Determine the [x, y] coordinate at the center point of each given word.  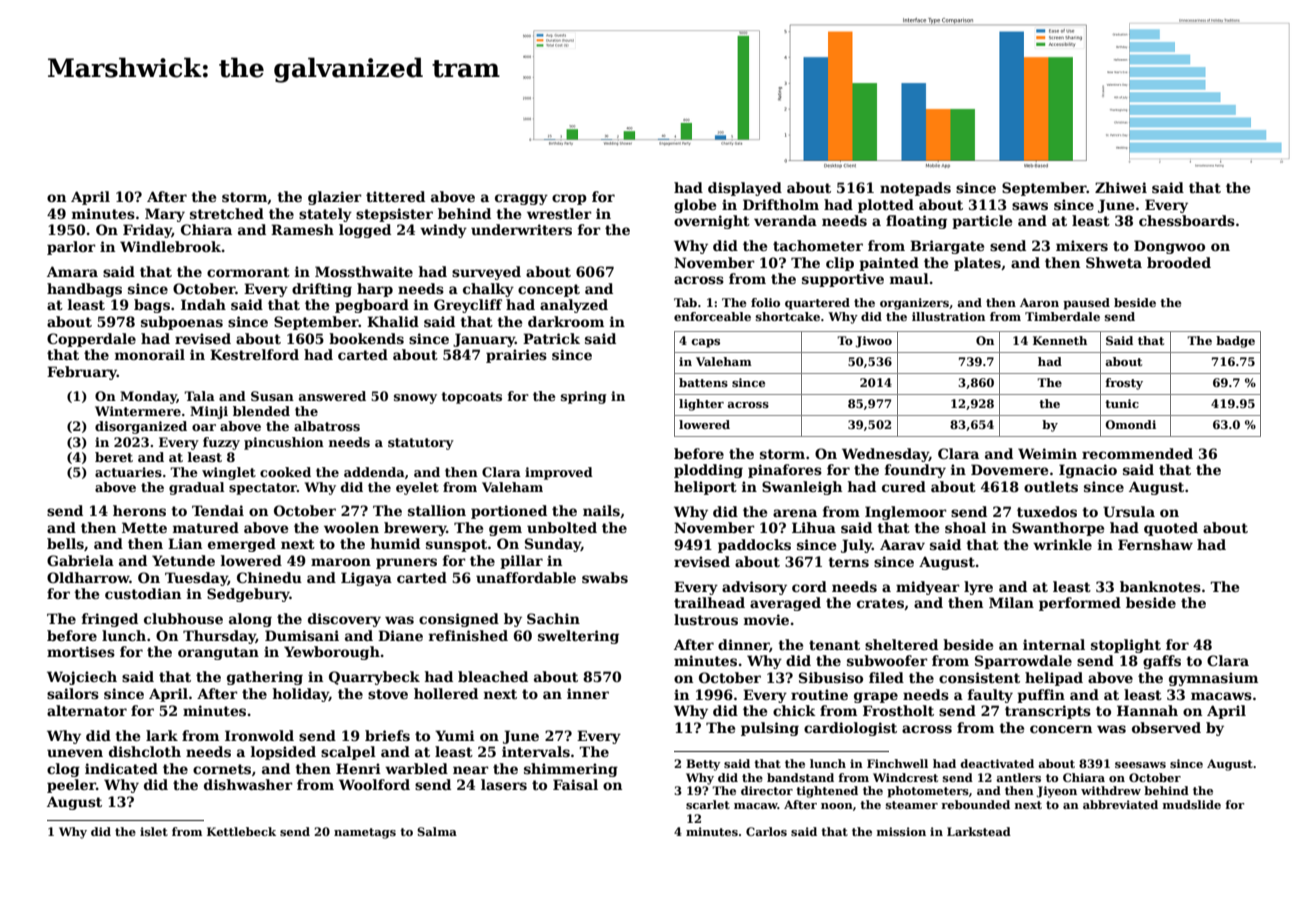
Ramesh [302, 229]
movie [766, 619]
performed [1080, 604]
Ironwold [259, 735]
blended [261, 411]
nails [601, 510]
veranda [785, 220]
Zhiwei [1121, 187]
